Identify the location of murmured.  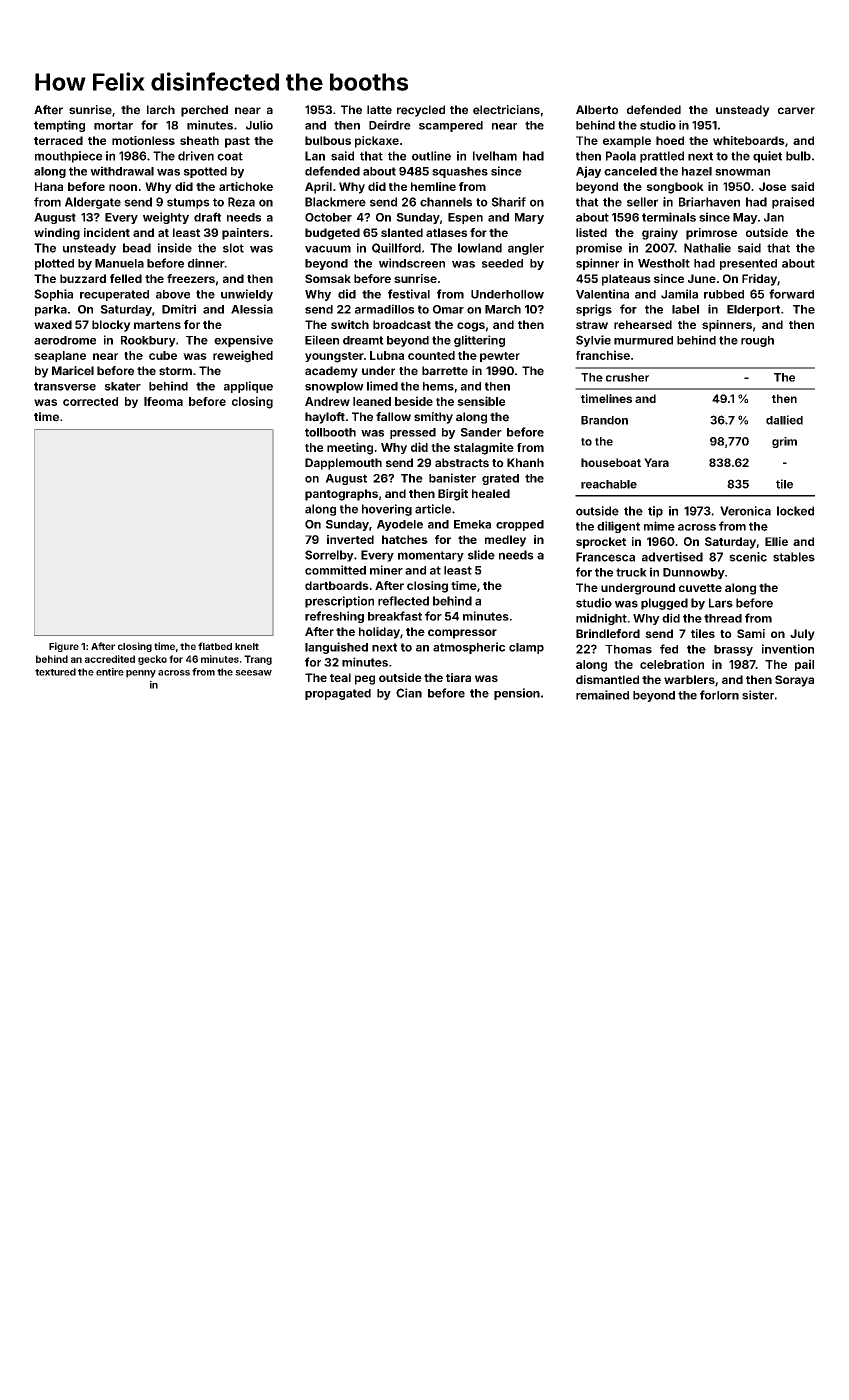
(643, 340).
